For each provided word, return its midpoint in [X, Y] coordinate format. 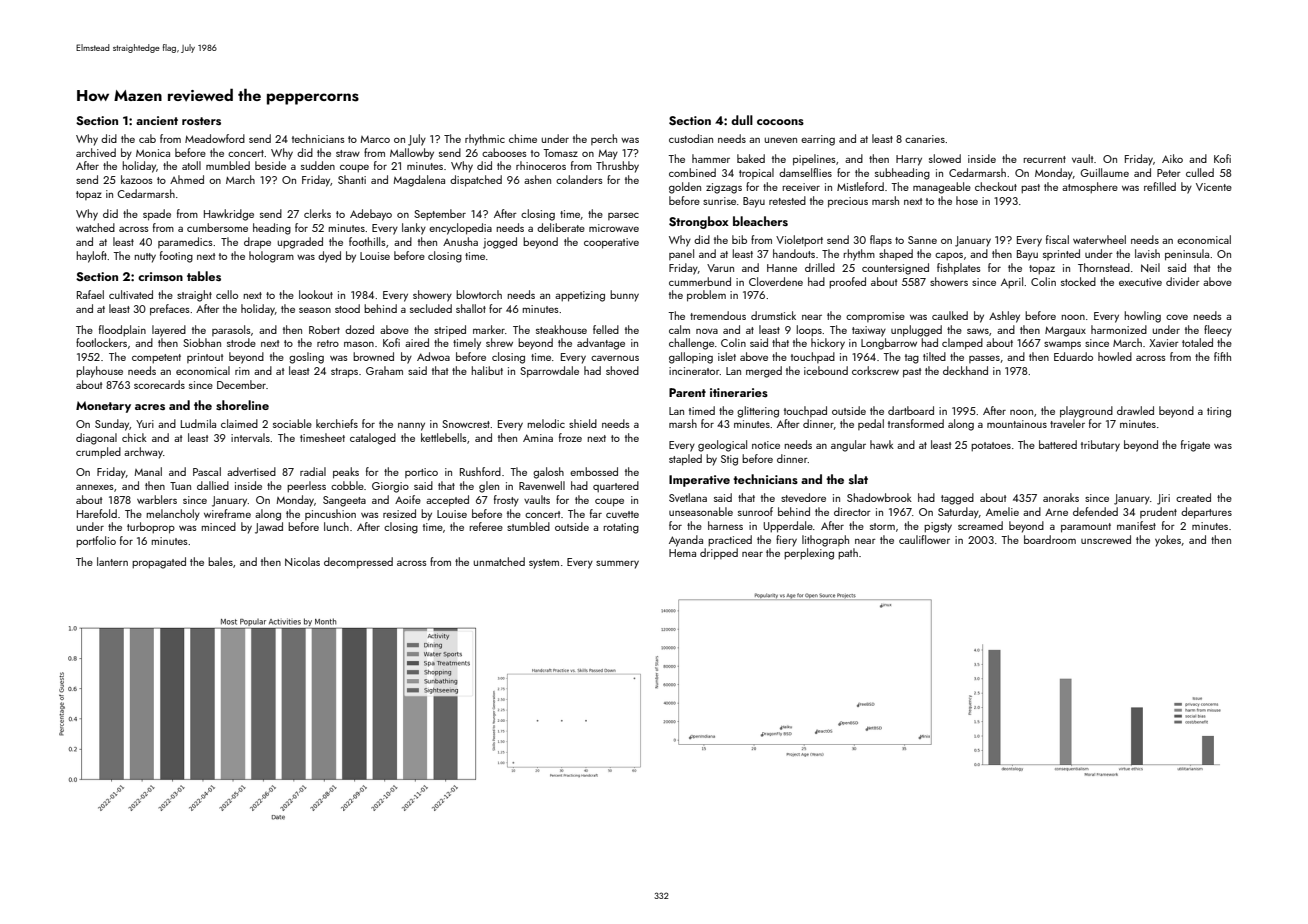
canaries [925, 139]
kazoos [137, 179]
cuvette [622, 514]
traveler [1067, 423]
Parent [687, 392]
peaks [346, 473]
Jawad [269, 528]
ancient [157, 120]
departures [1206, 513]
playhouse [99, 372]
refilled [1160, 186]
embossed [594, 471]
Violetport [799, 241]
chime [523, 138]
